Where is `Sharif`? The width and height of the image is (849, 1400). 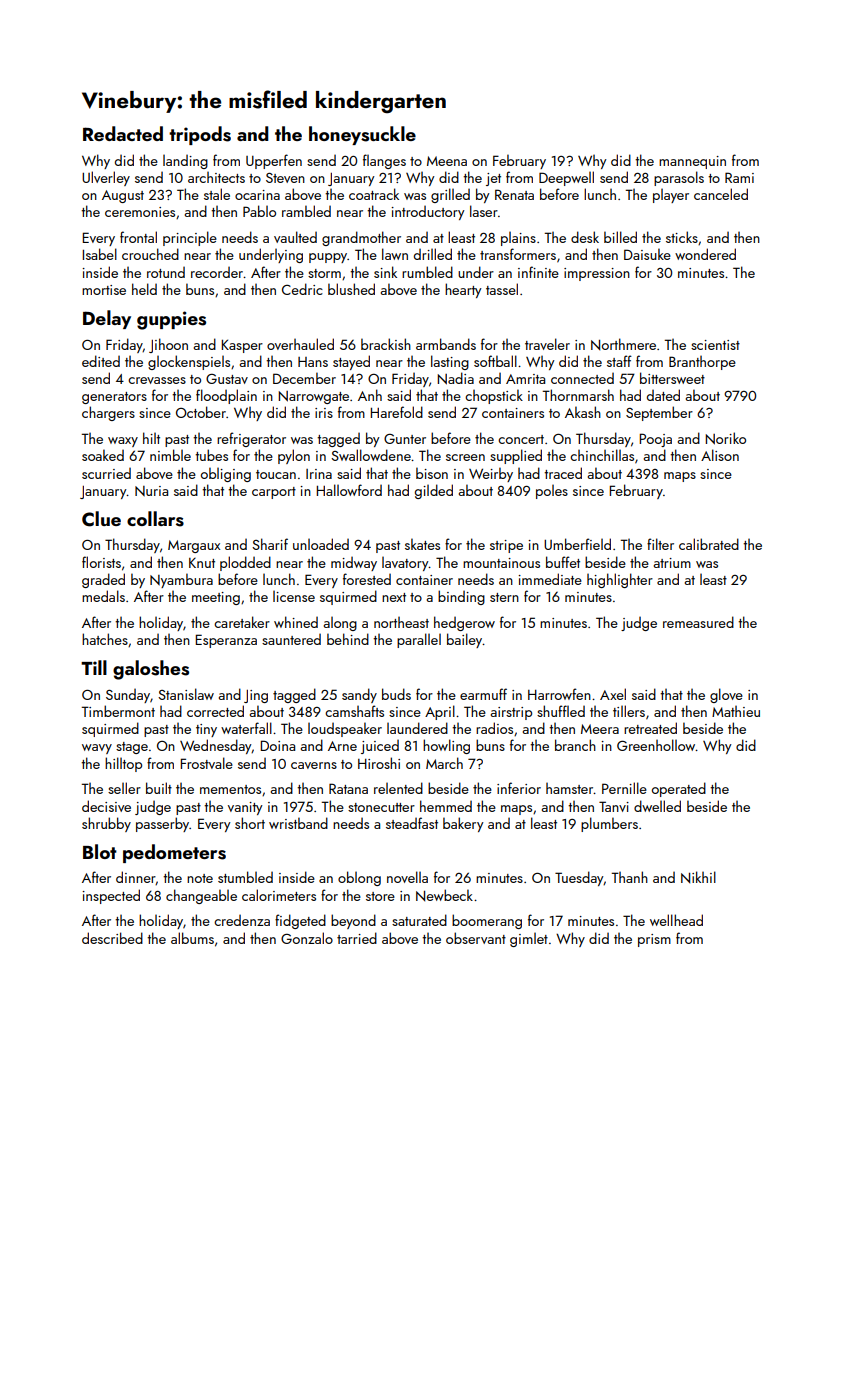 Sharif is located at coordinates (270, 544).
